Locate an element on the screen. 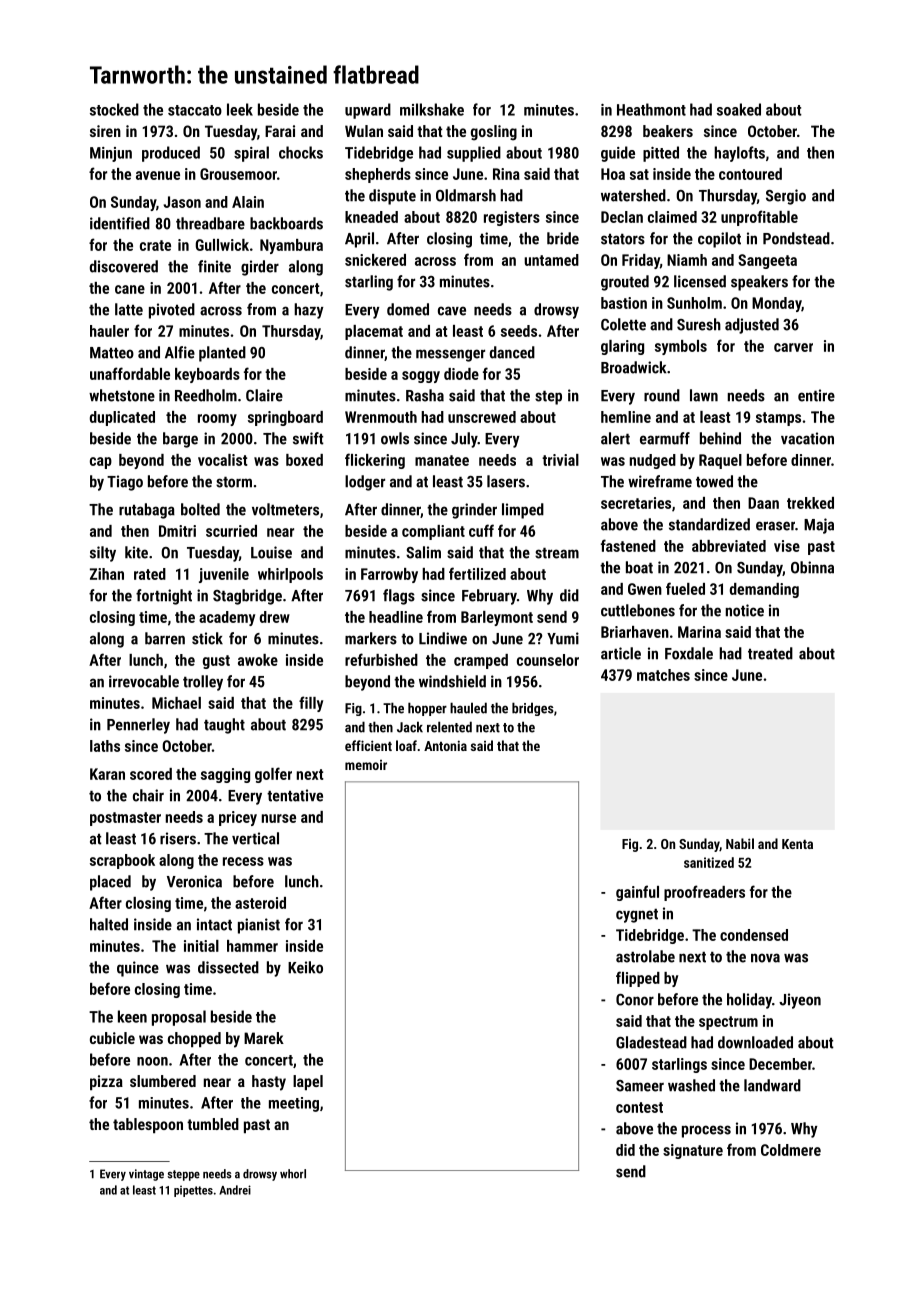 The height and width of the screenshot is (1308, 924). standardized is located at coordinates (709, 524).
